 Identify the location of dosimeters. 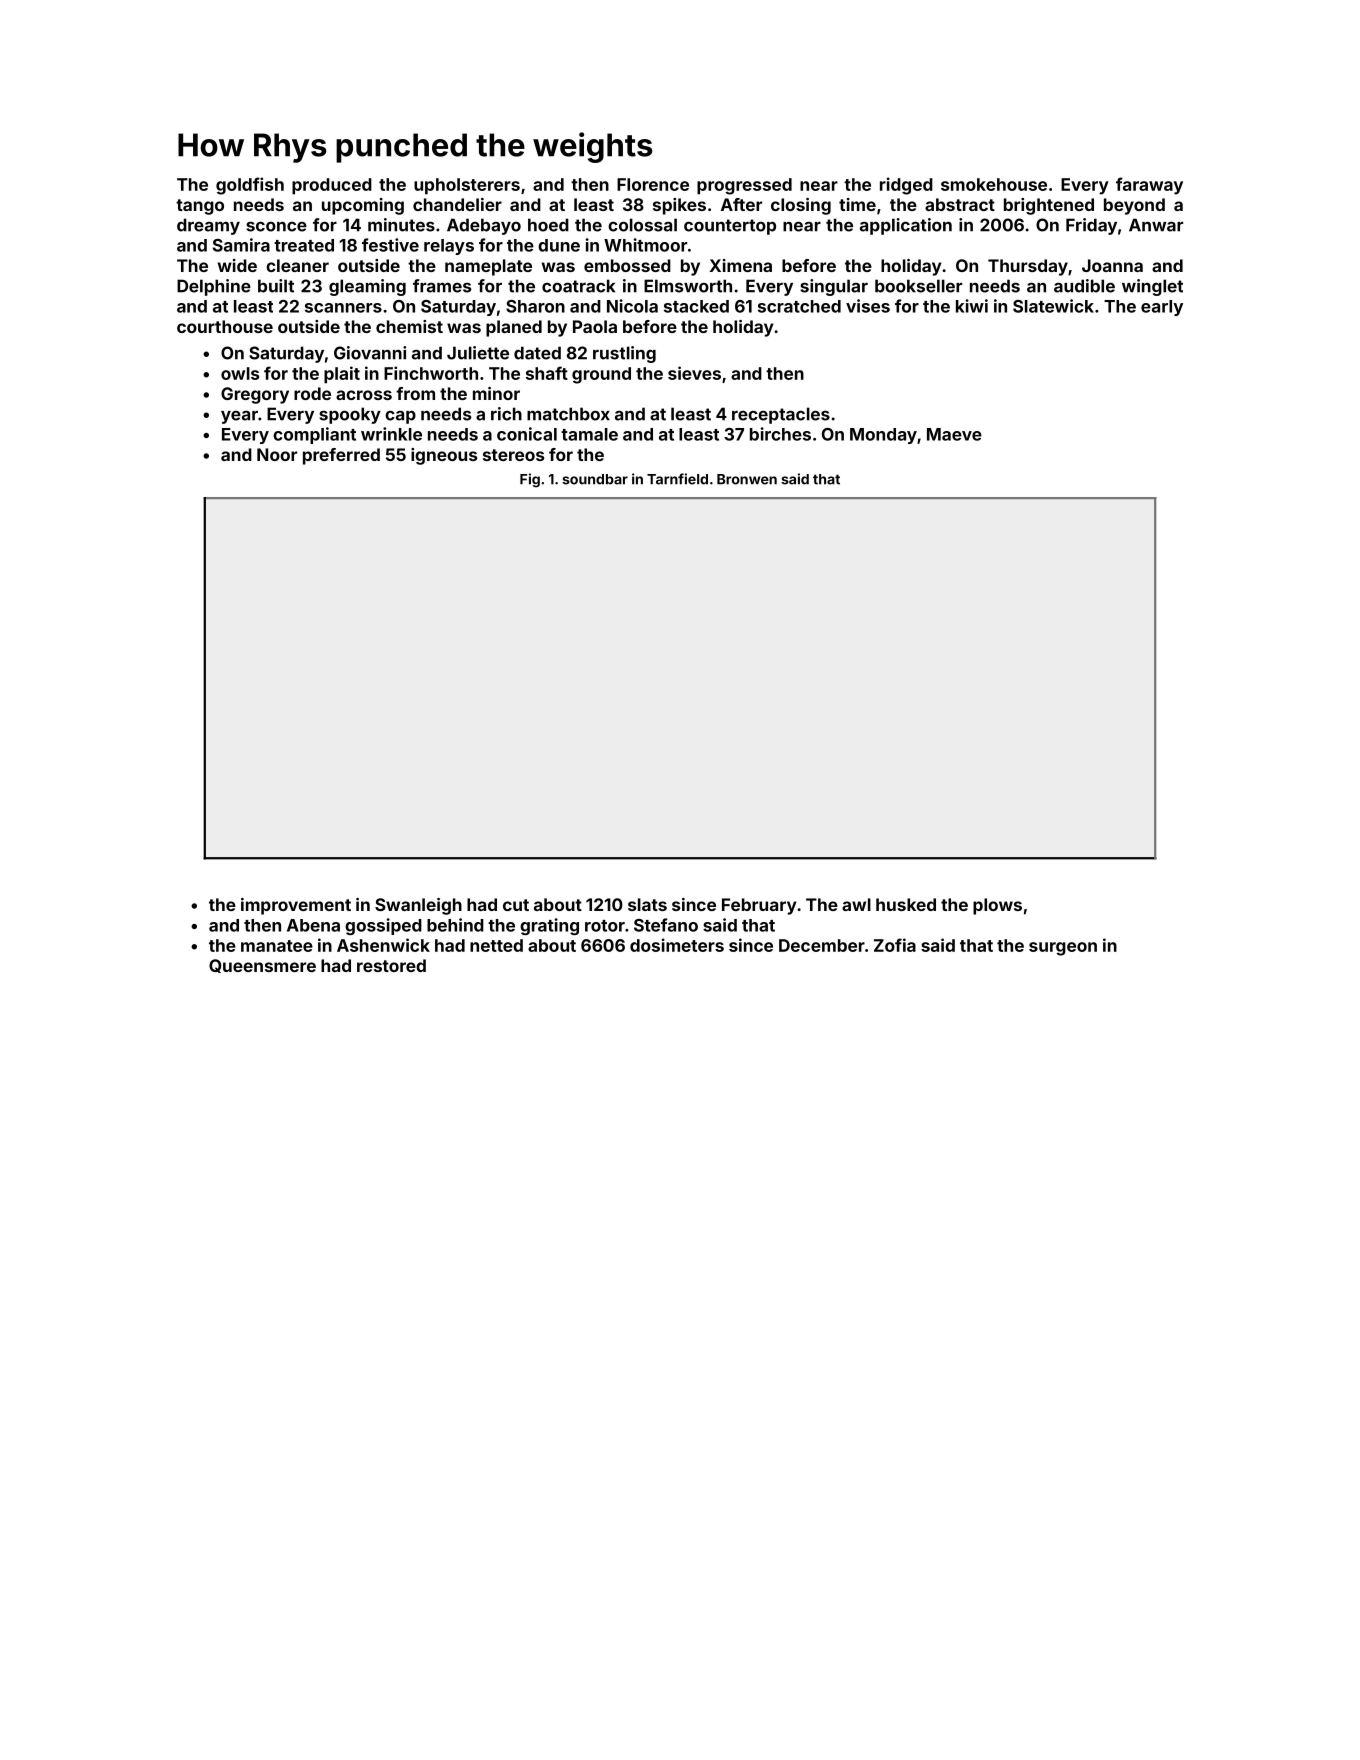
(677, 945).
